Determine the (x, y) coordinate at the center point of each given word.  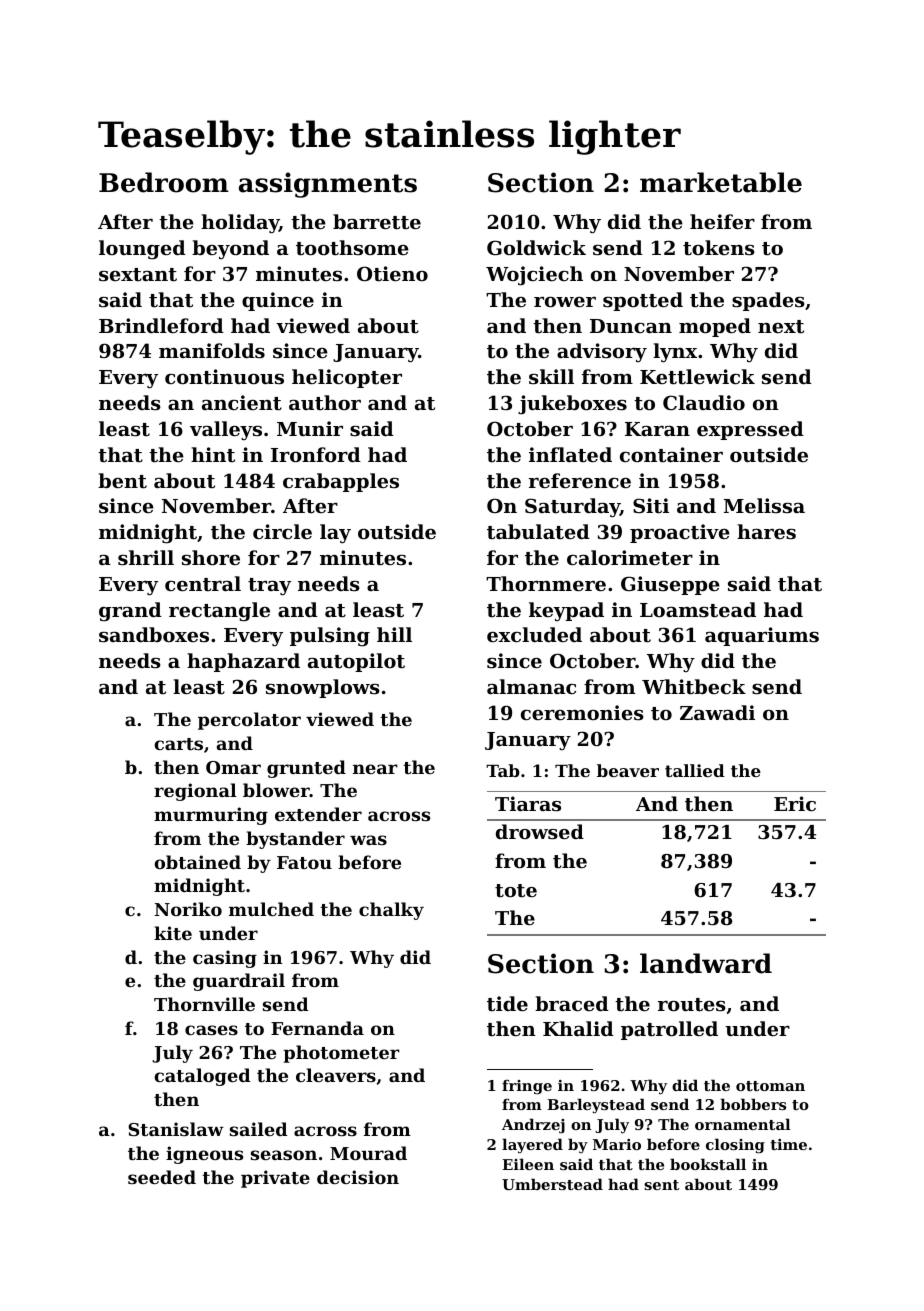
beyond (230, 249)
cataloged (202, 1077)
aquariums (762, 636)
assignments (328, 185)
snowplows (323, 688)
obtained (197, 862)
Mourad (368, 1153)
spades (768, 301)
